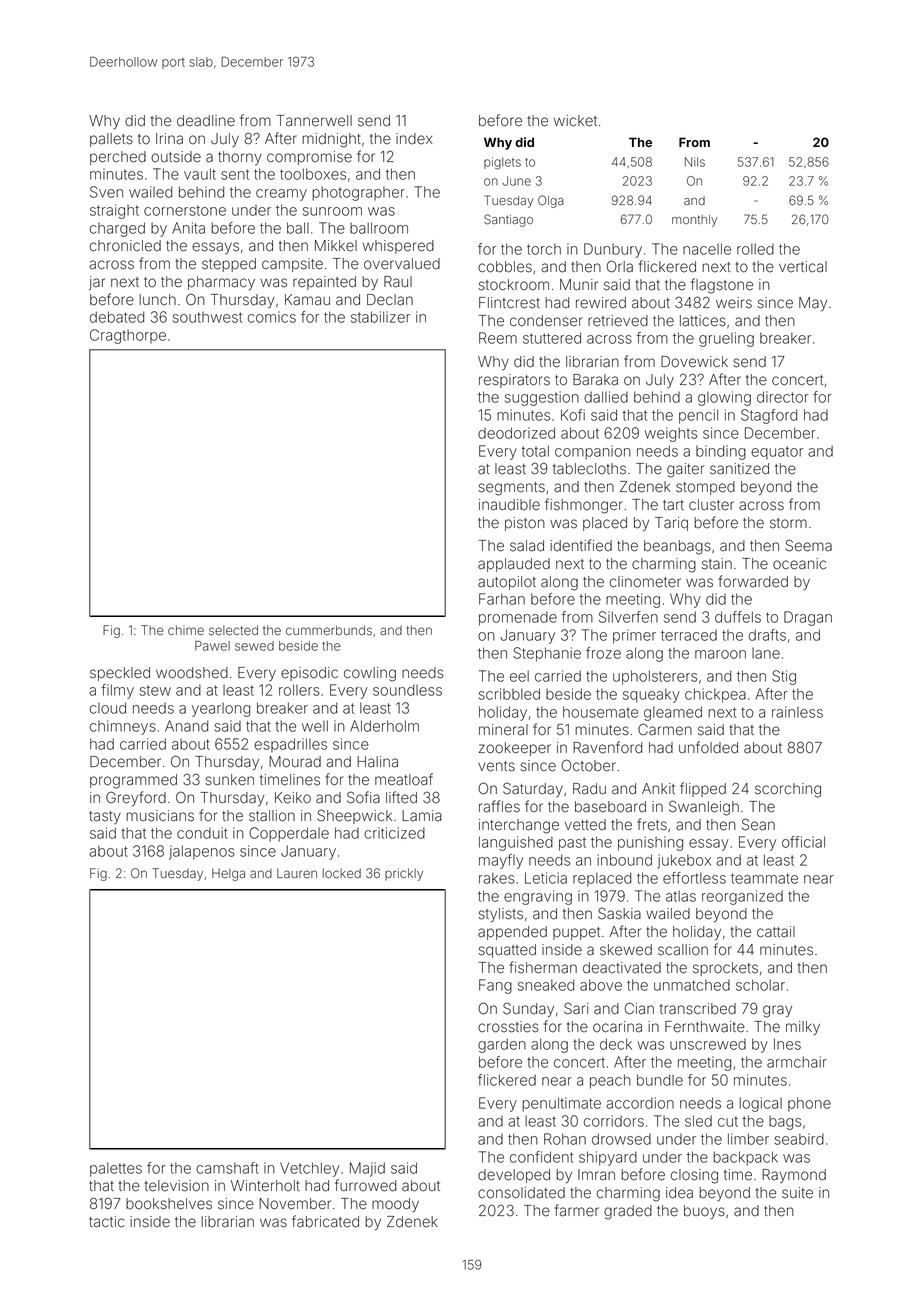 This image has height=1308, width=924. I want to click on pharmacy, so click(221, 283).
